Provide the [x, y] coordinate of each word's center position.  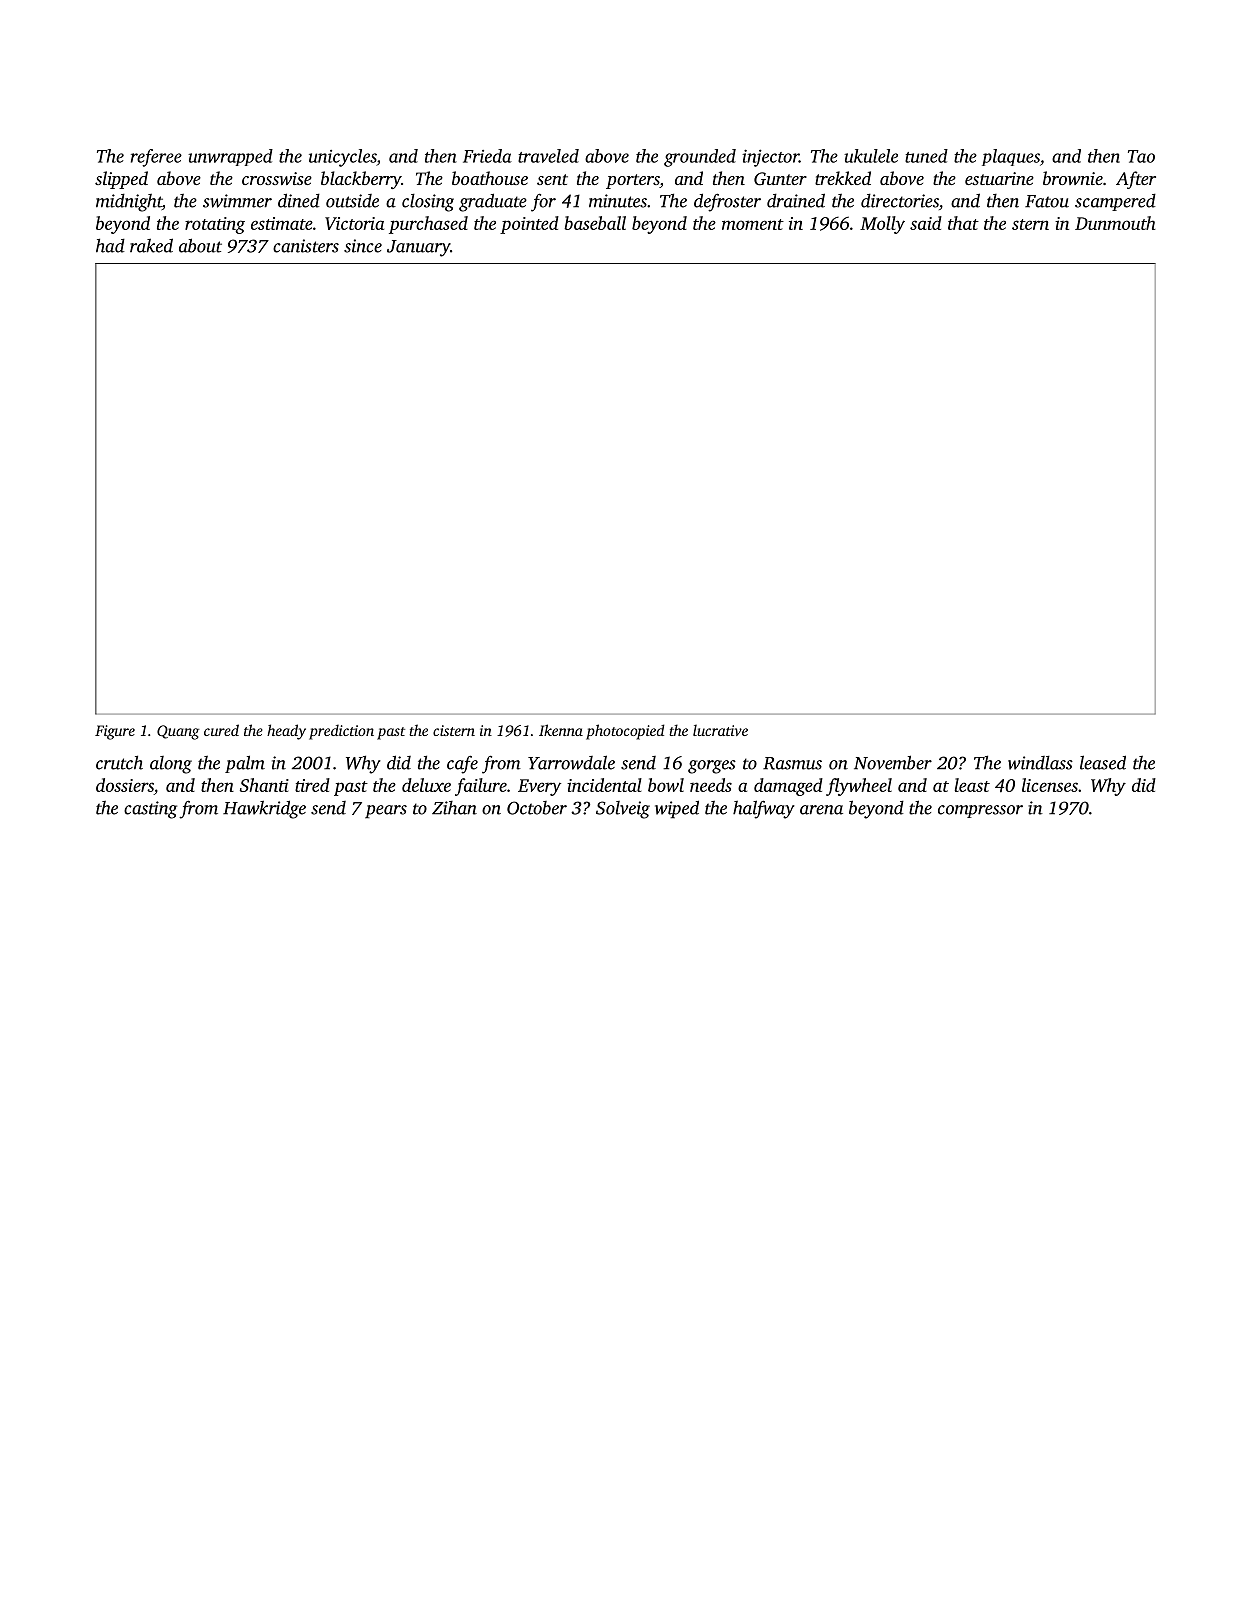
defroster [727, 202]
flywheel [859, 787]
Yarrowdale [571, 762]
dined [299, 200]
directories [900, 201]
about [200, 245]
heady [286, 732]
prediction [341, 732]
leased [1103, 762]
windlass [1040, 763]
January [418, 248]
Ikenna [561, 730]
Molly [882, 225]
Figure [115, 732]
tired [312, 785]
